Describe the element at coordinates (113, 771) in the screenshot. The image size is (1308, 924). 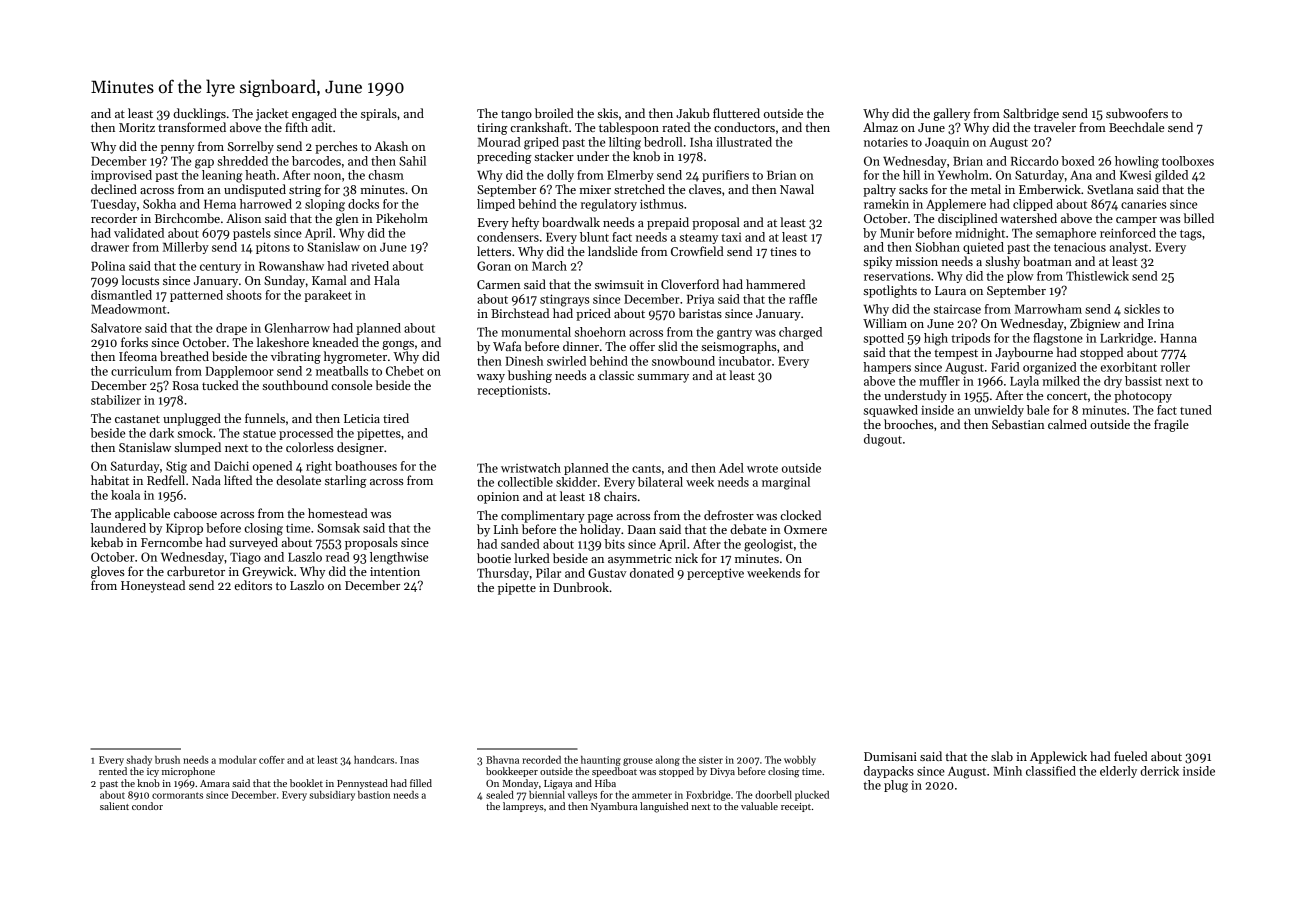
I see `rented` at that location.
